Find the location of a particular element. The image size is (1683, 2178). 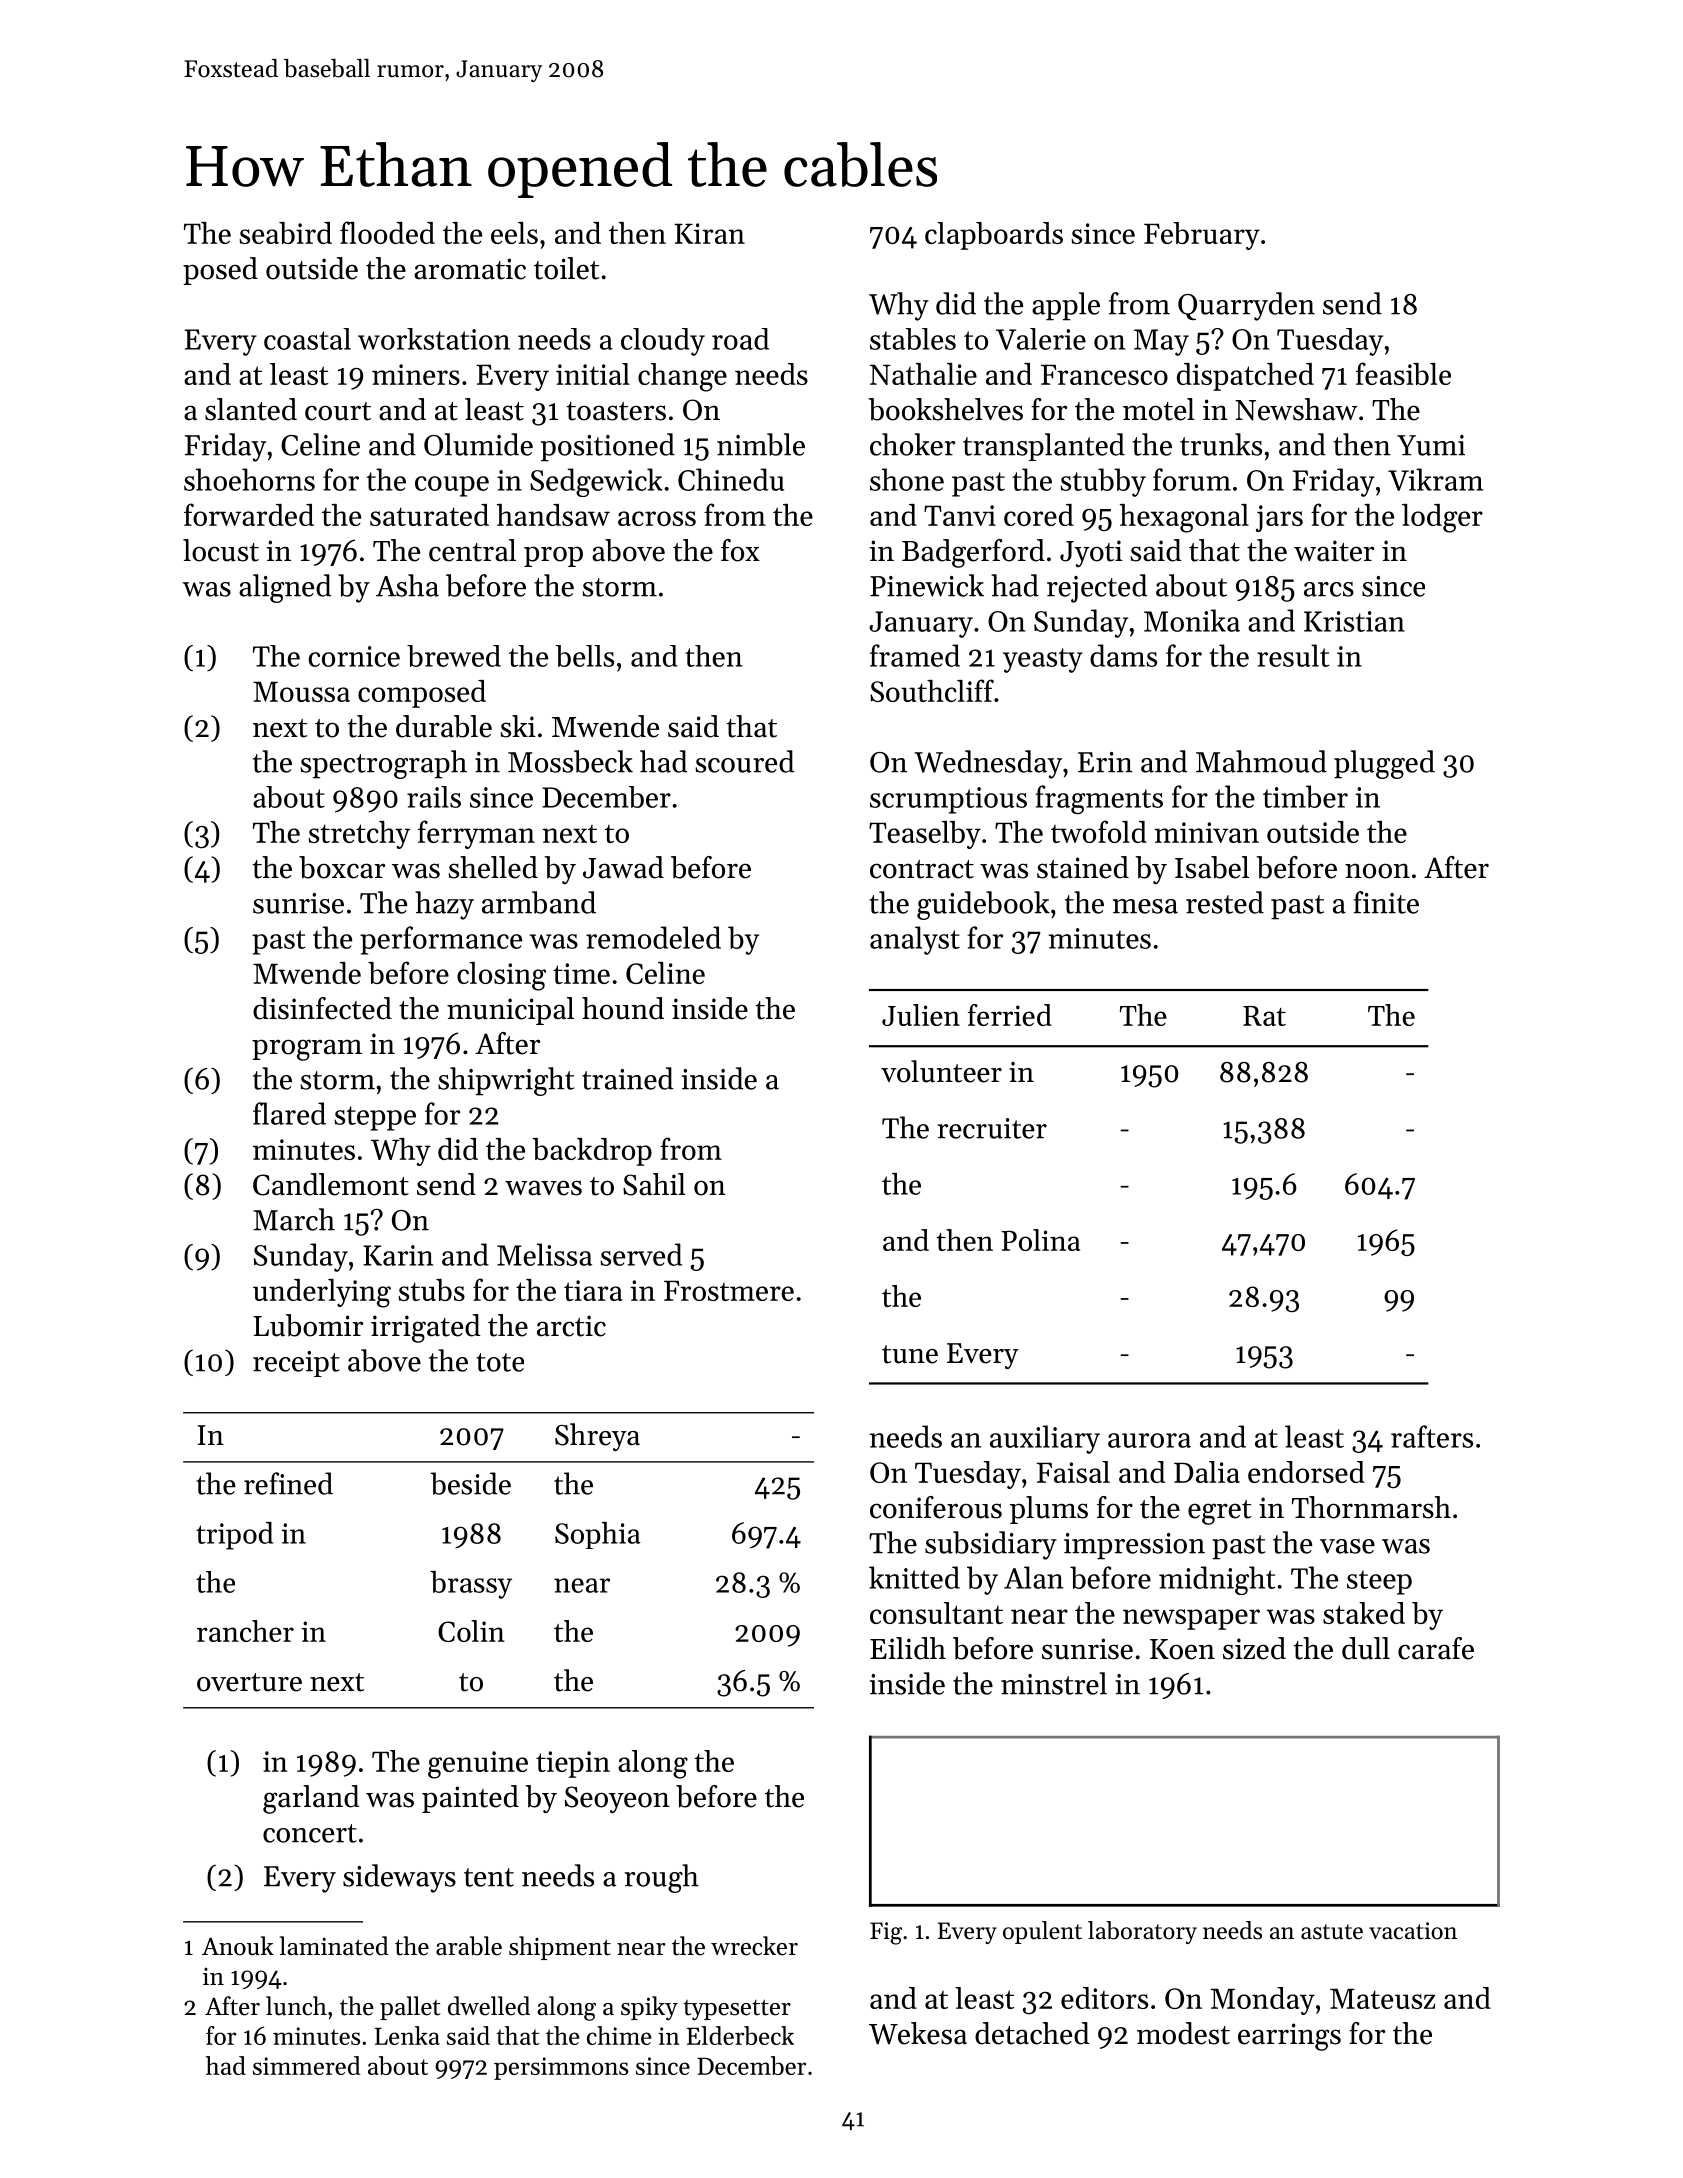

staked is located at coordinates (1364, 1613).
